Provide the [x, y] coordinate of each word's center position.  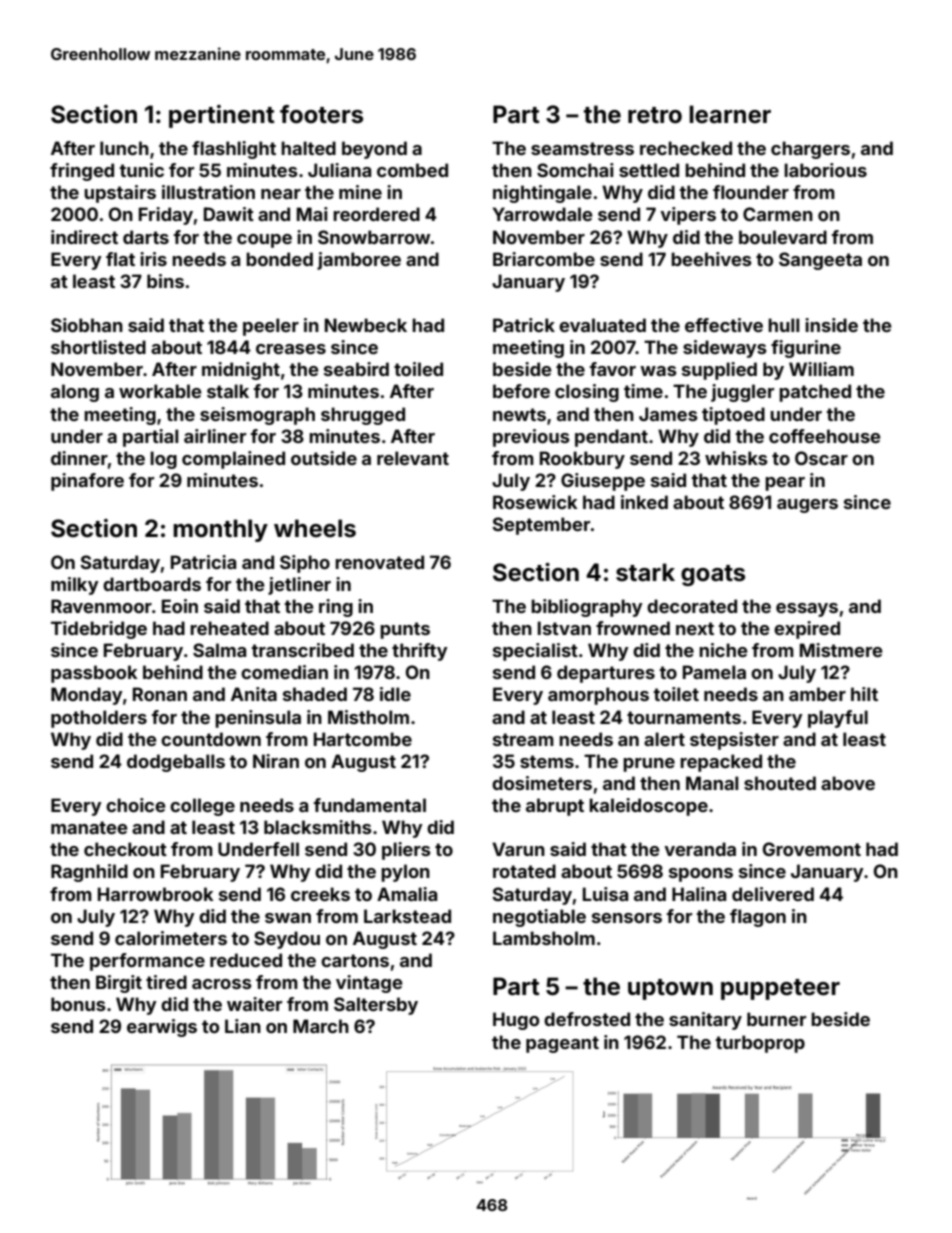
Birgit [119, 984]
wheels [315, 528]
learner [730, 114]
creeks [320, 894]
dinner [79, 458]
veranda [700, 849]
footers [321, 114]
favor [612, 369]
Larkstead [407, 916]
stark [645, 572]
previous [531, 438]
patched [815, 393]
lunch [124, 148]
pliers [406, 851]
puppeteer [780, 989]
